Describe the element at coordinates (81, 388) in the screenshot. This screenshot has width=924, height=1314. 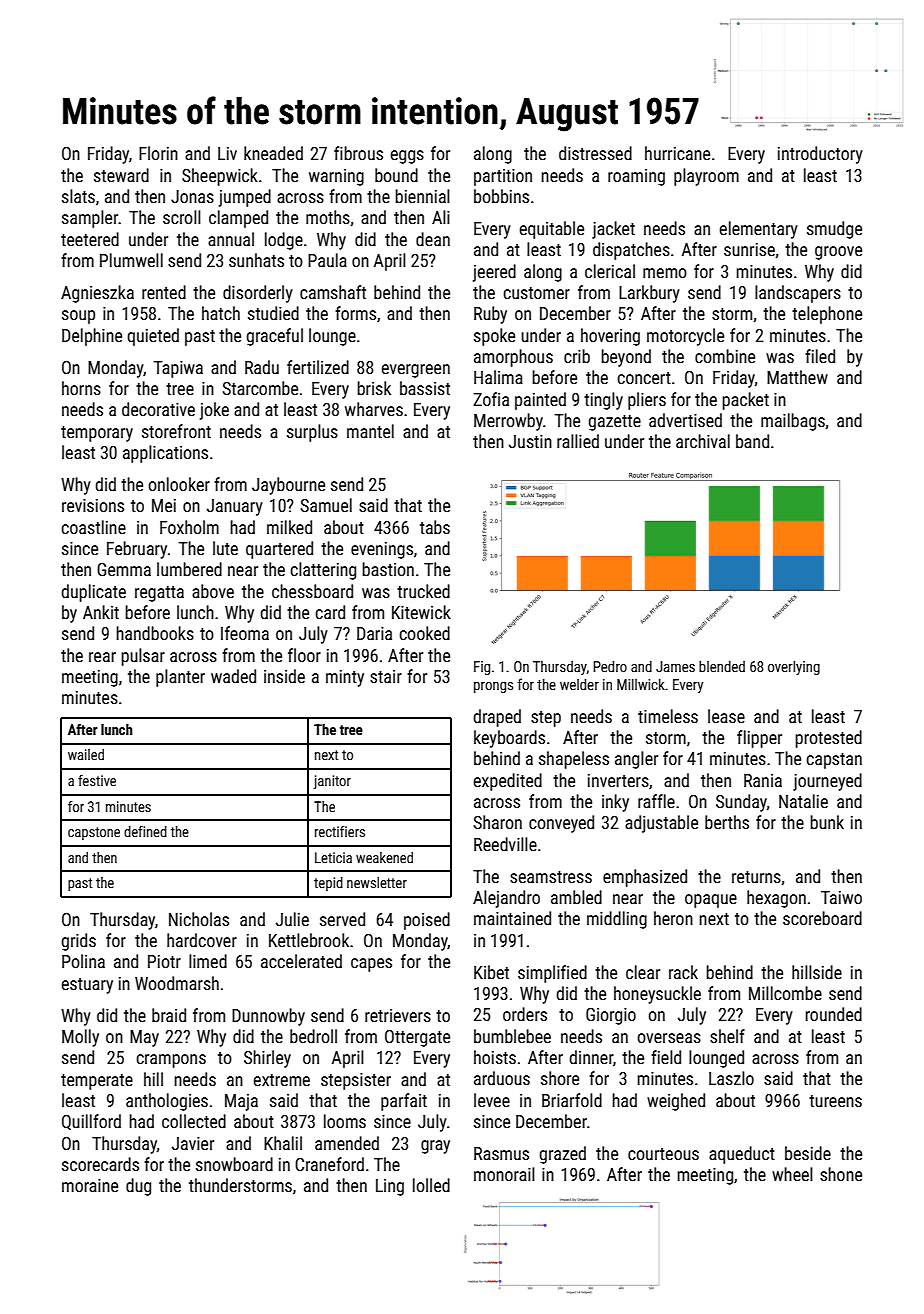
I see `horns` at that location.
